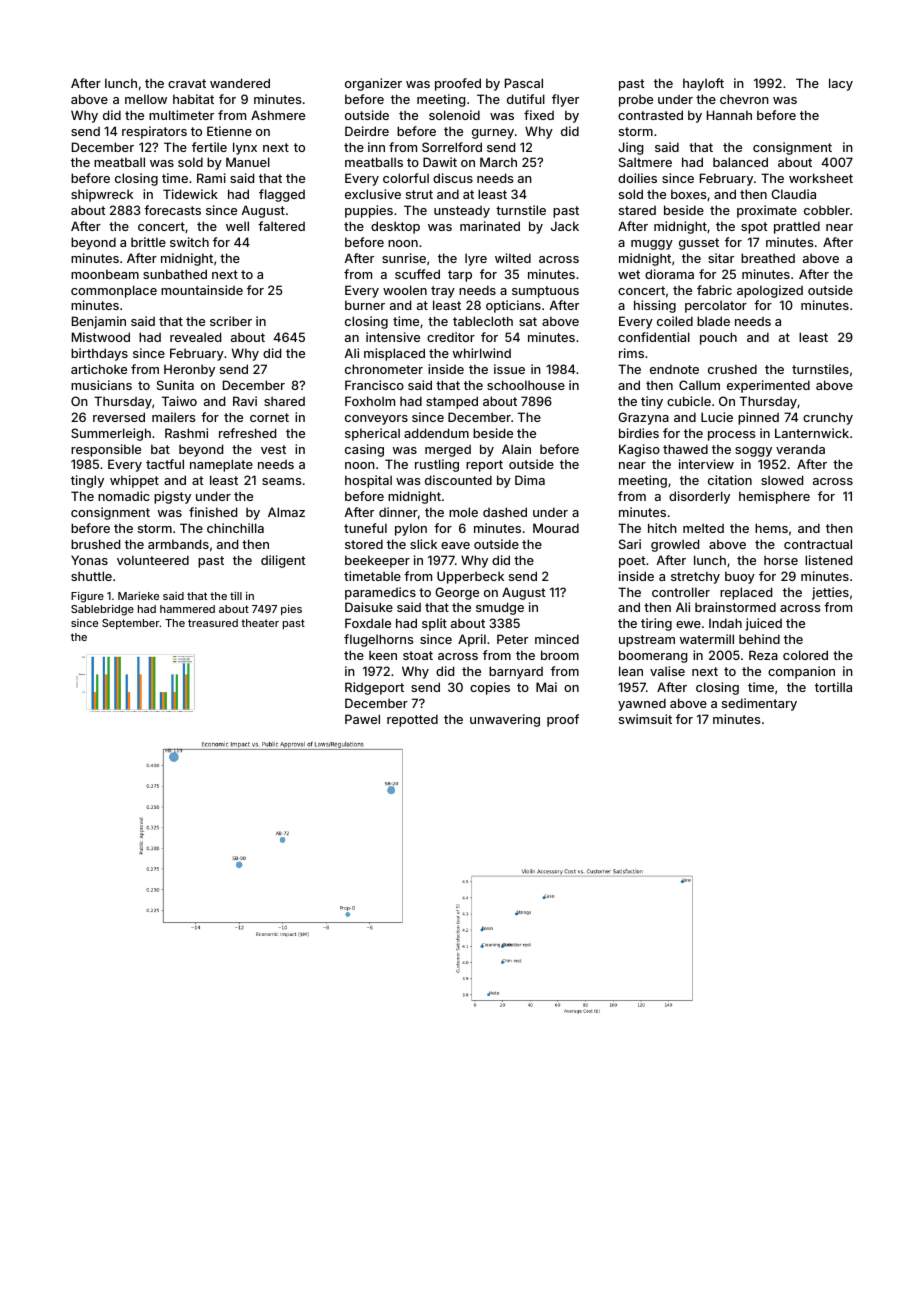  Describe the element at coordinates (703, 84) in the screenshot. I see `hayloft` at that location.
